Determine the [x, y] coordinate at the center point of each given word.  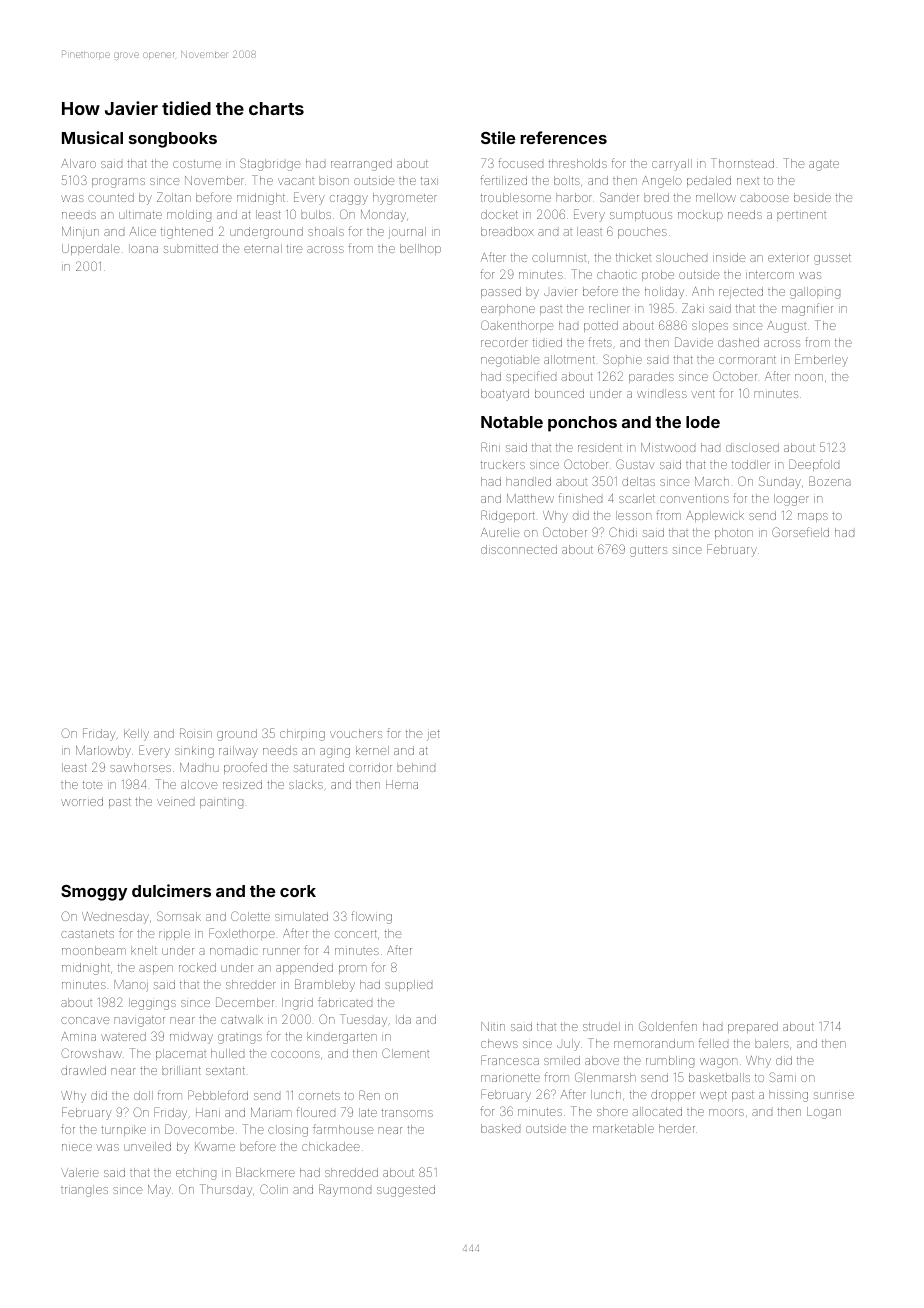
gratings [240, 1039]
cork [298, 891]
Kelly [136, 735]
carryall [672, 165]
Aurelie [500, 532]
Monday [383, 216]
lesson [633, 515]
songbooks [173, 140]
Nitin [493, 1026]
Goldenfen [668, 1026]
